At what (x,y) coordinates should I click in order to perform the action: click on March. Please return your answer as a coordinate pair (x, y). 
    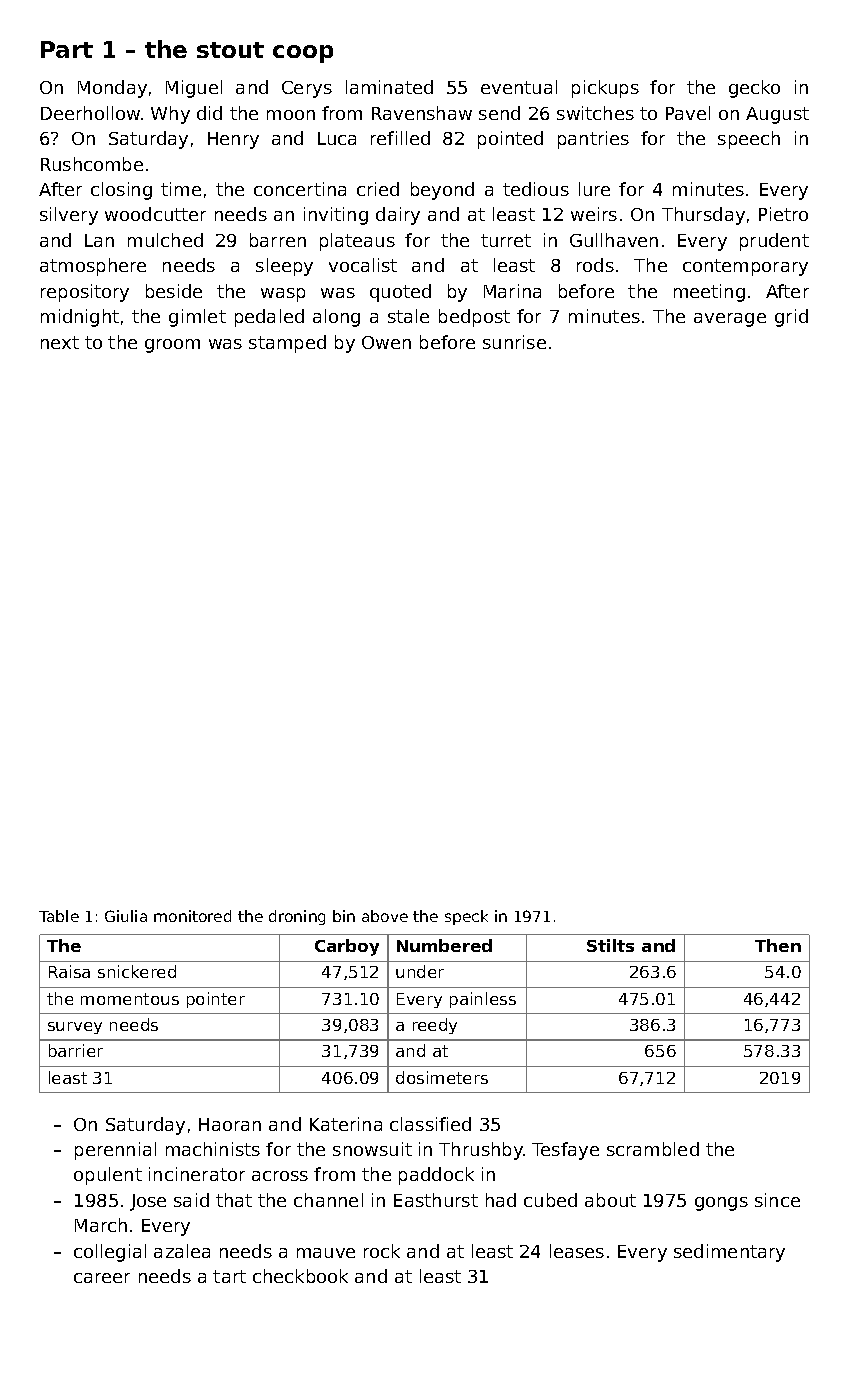
    Looking at the image, I should click on (101, 1225).
